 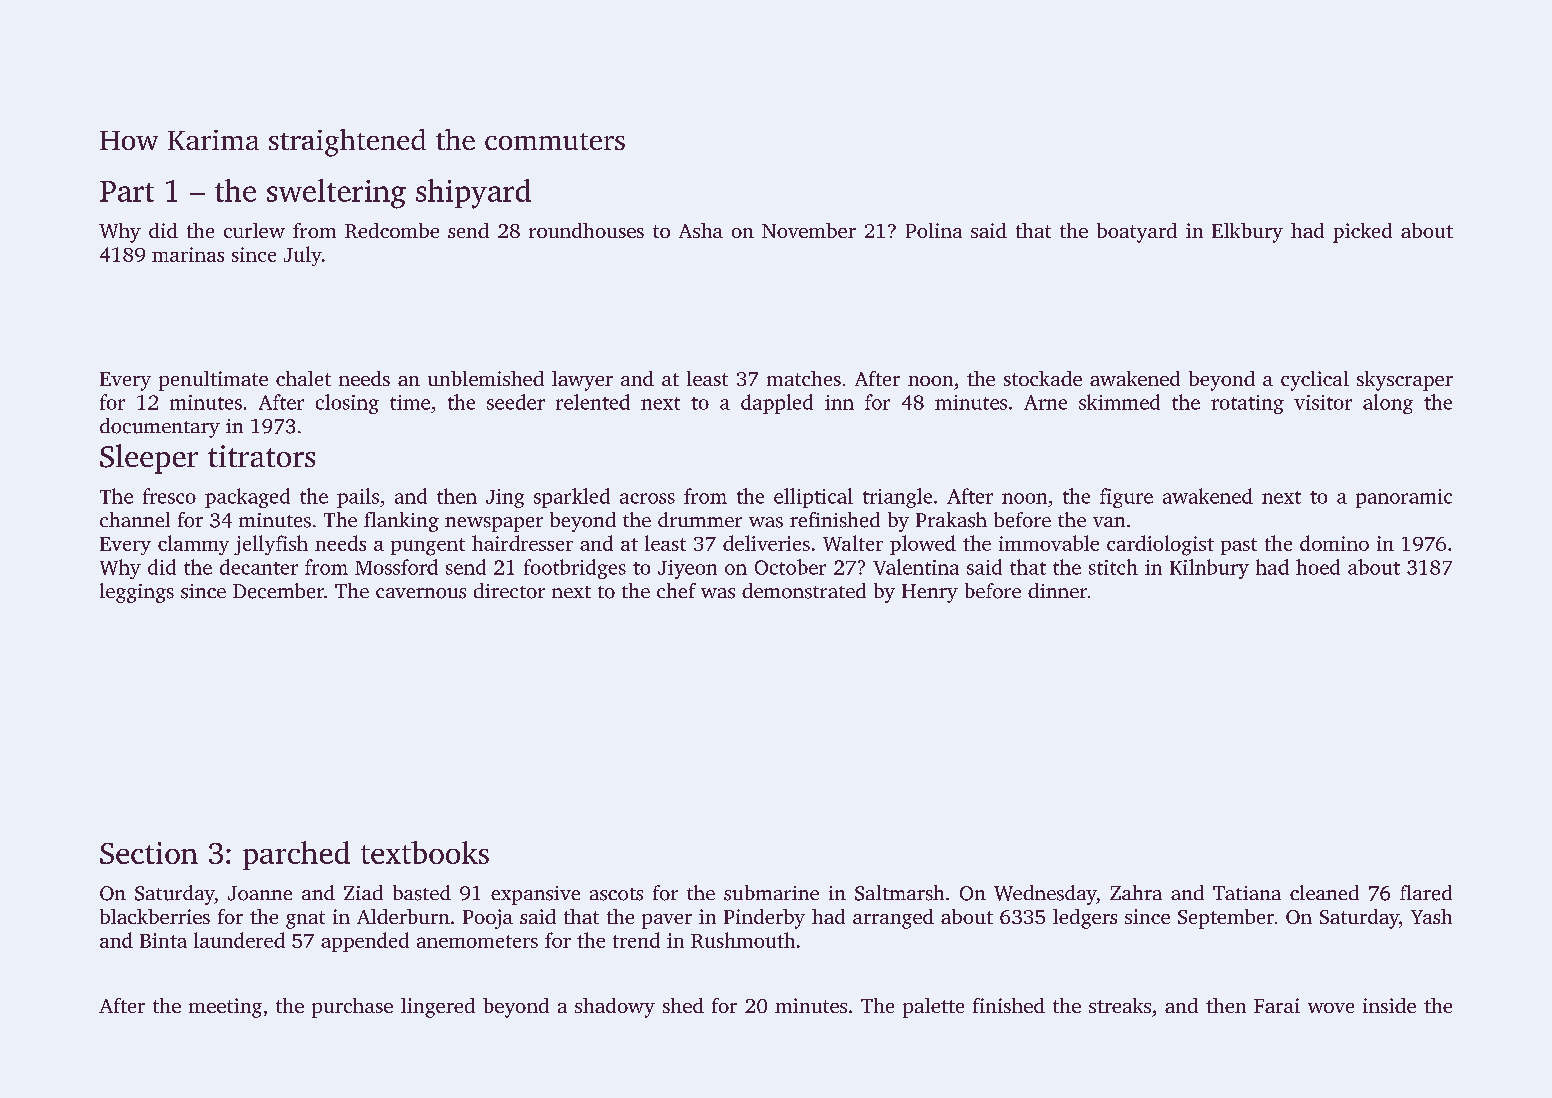 What do you see at coordinates (1136, 892) in the document?
I see `Zahra` at bounding box center [1136, 892].
